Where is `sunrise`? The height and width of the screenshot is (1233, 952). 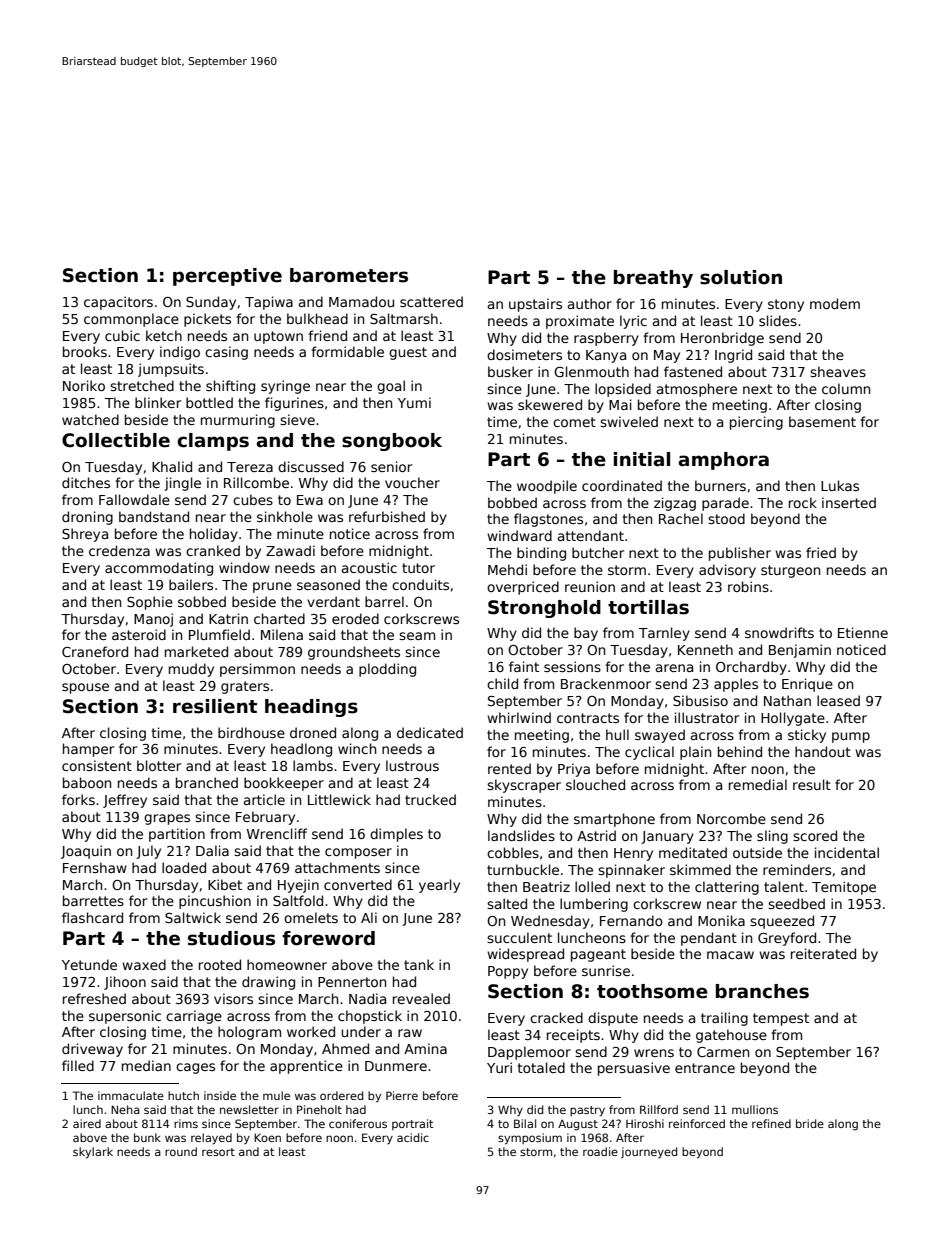 sunrise is located at coordinates (606, 970).
